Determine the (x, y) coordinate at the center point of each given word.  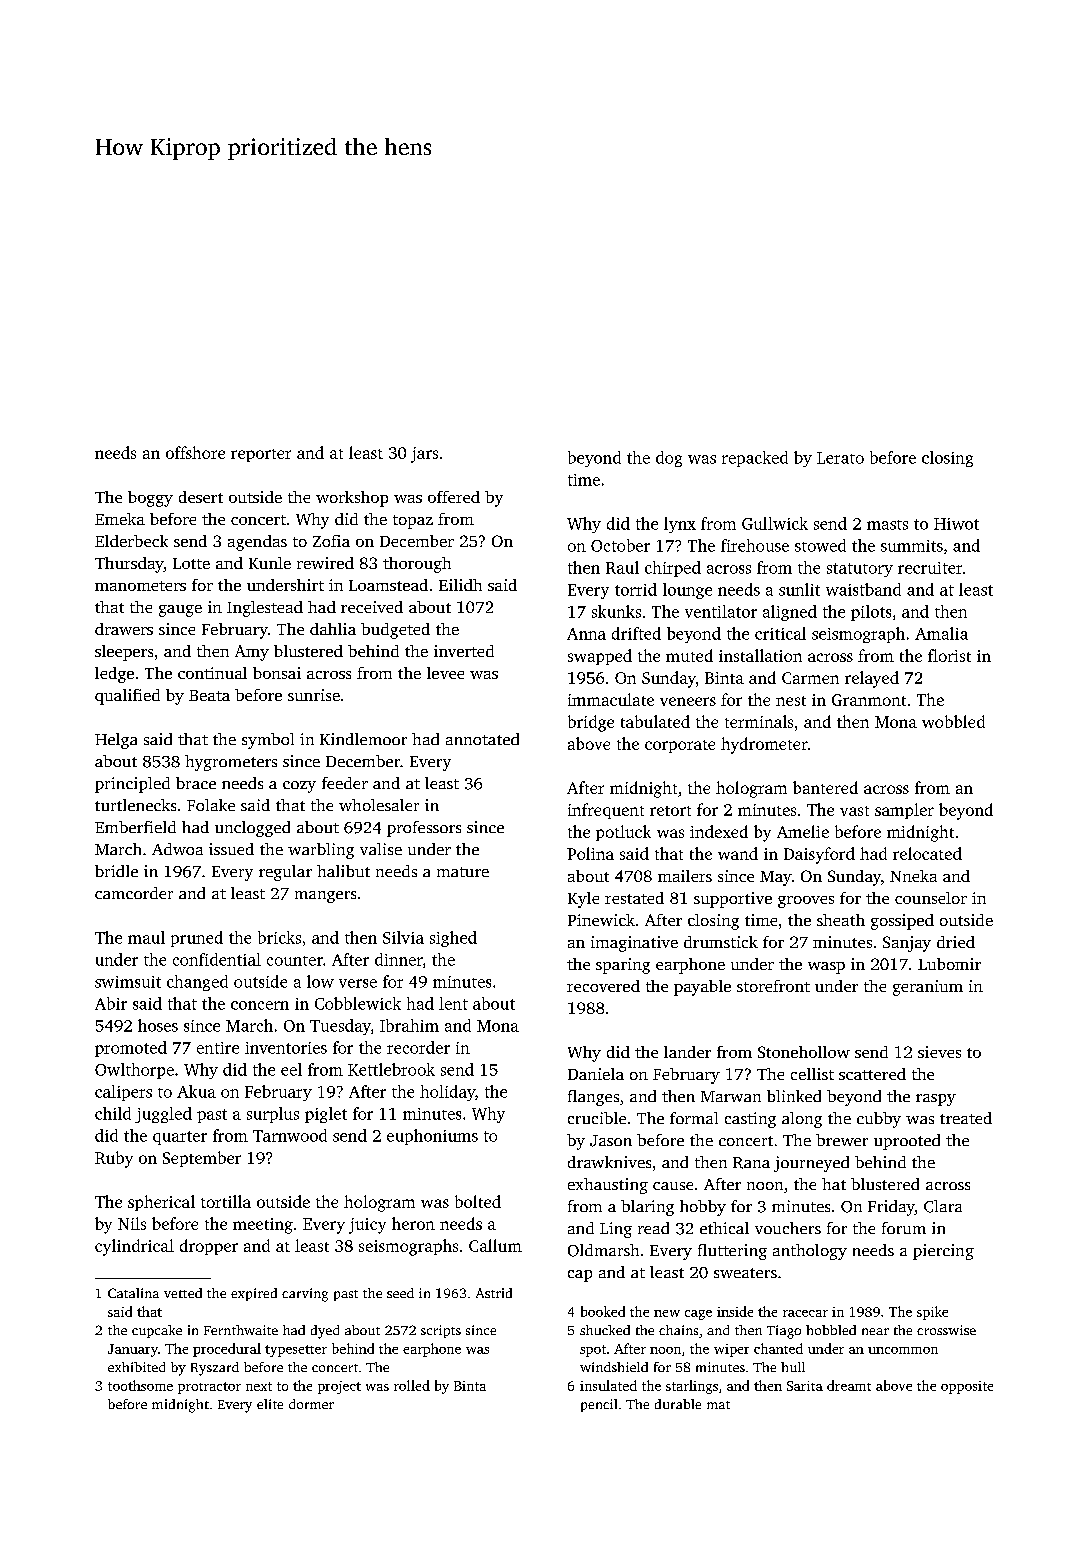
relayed (872, 679)
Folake (211, 805)
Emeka (120, 519)
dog (669, 459)
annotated (482, 739)
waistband (863, 589)
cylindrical (134, 1247)
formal (694, 1118)
